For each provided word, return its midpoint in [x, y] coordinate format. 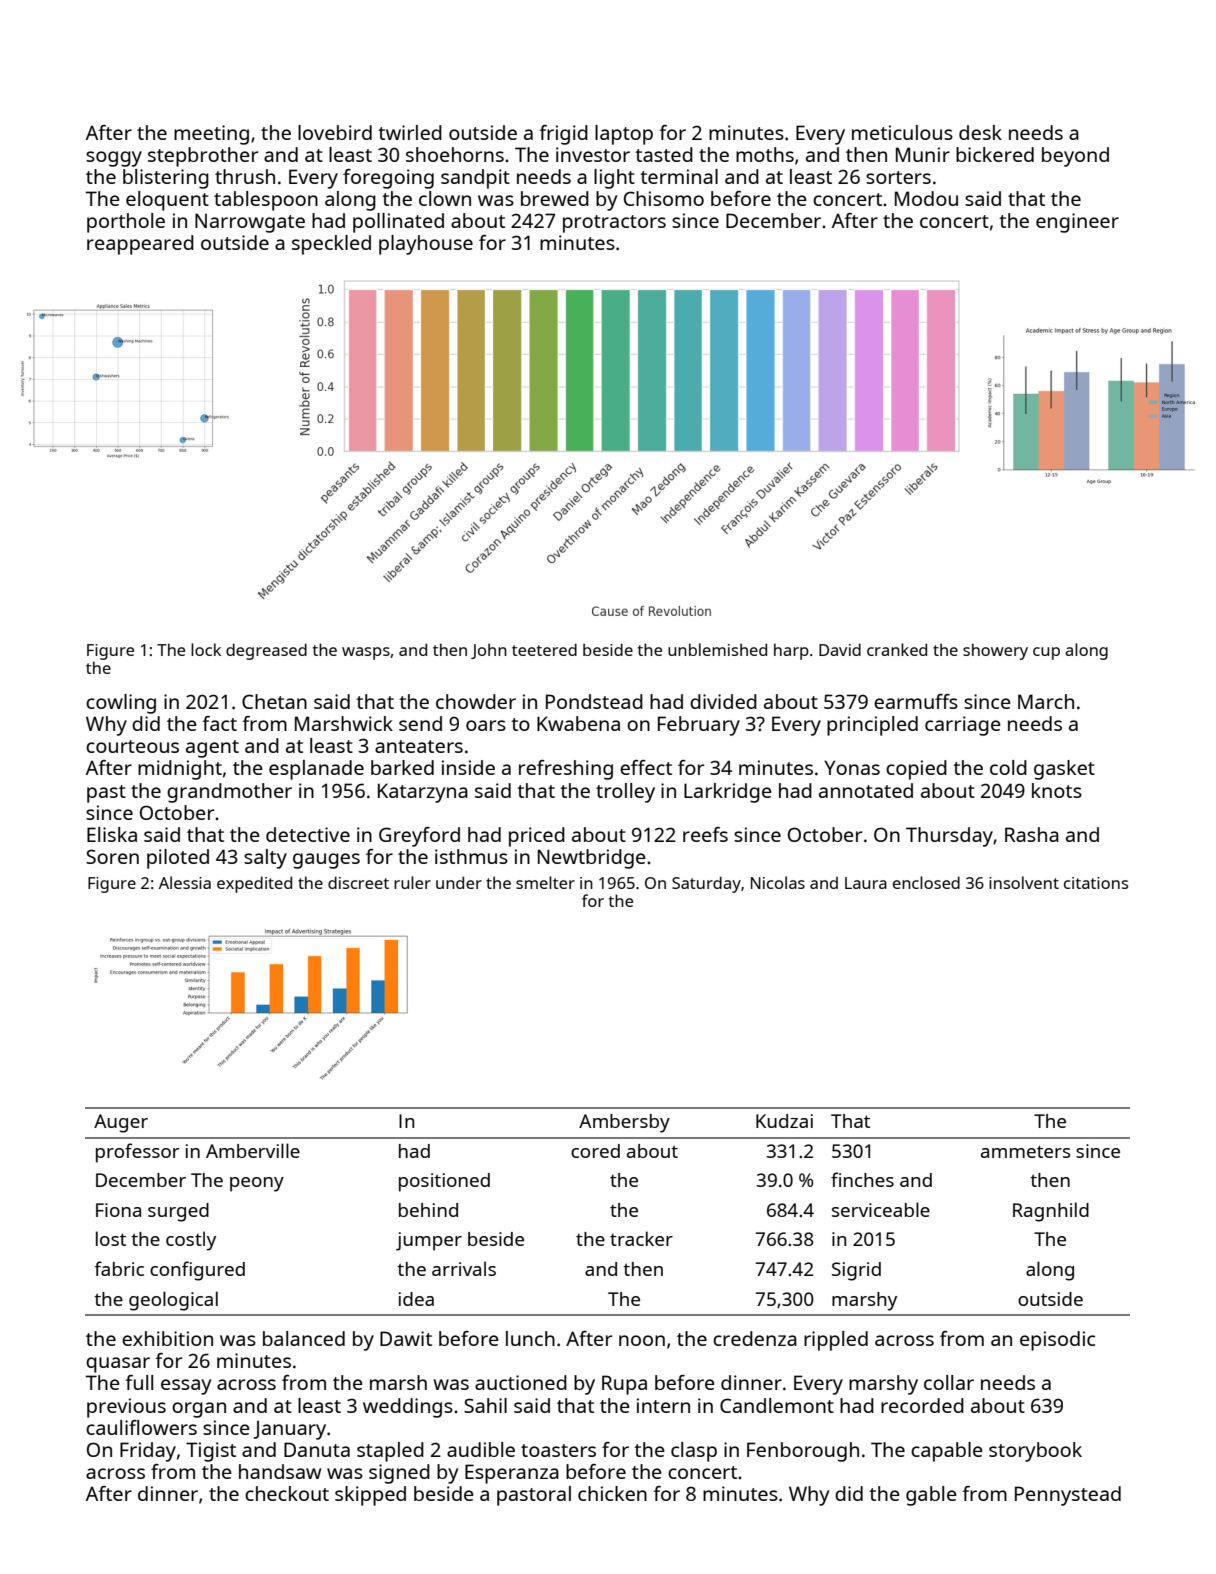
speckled [331, 245]
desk [980, 132]
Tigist [211, 1452]
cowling [121, 704]
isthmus [471, 856]
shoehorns [455, 154]
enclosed [926, 882]
